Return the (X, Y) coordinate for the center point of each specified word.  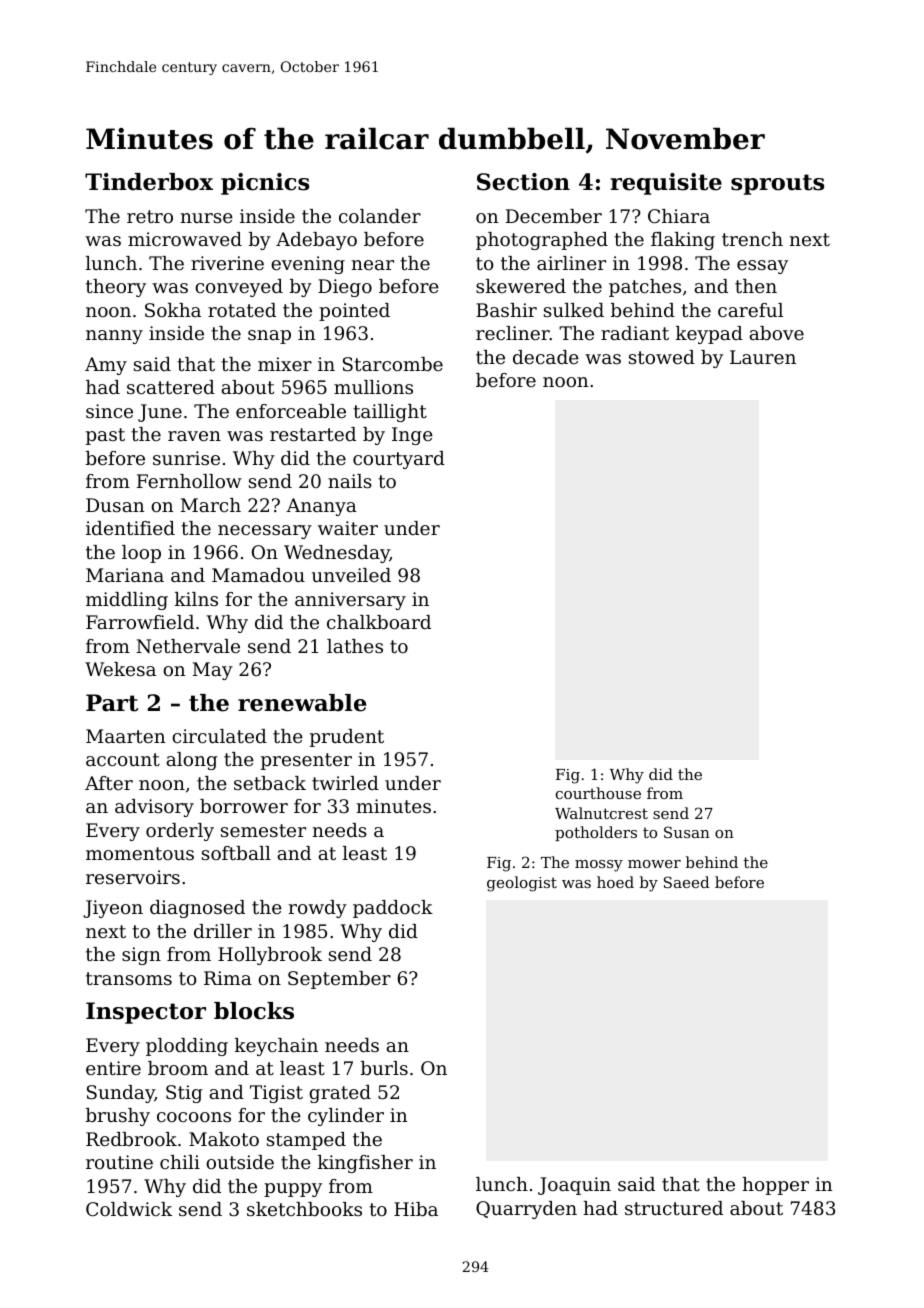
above (777, 333)
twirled (345, 783)
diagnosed (197, 909)
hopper (775, 1186)
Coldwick (129, 1209)
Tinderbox (149, 182)
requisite (666, 184)
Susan (687, 832)
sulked (574, 310)
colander (380, 216)
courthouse (598, 793)
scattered (171, 387)
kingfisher (365, 1164)
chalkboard (379, 622)
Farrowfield (140, 622)
